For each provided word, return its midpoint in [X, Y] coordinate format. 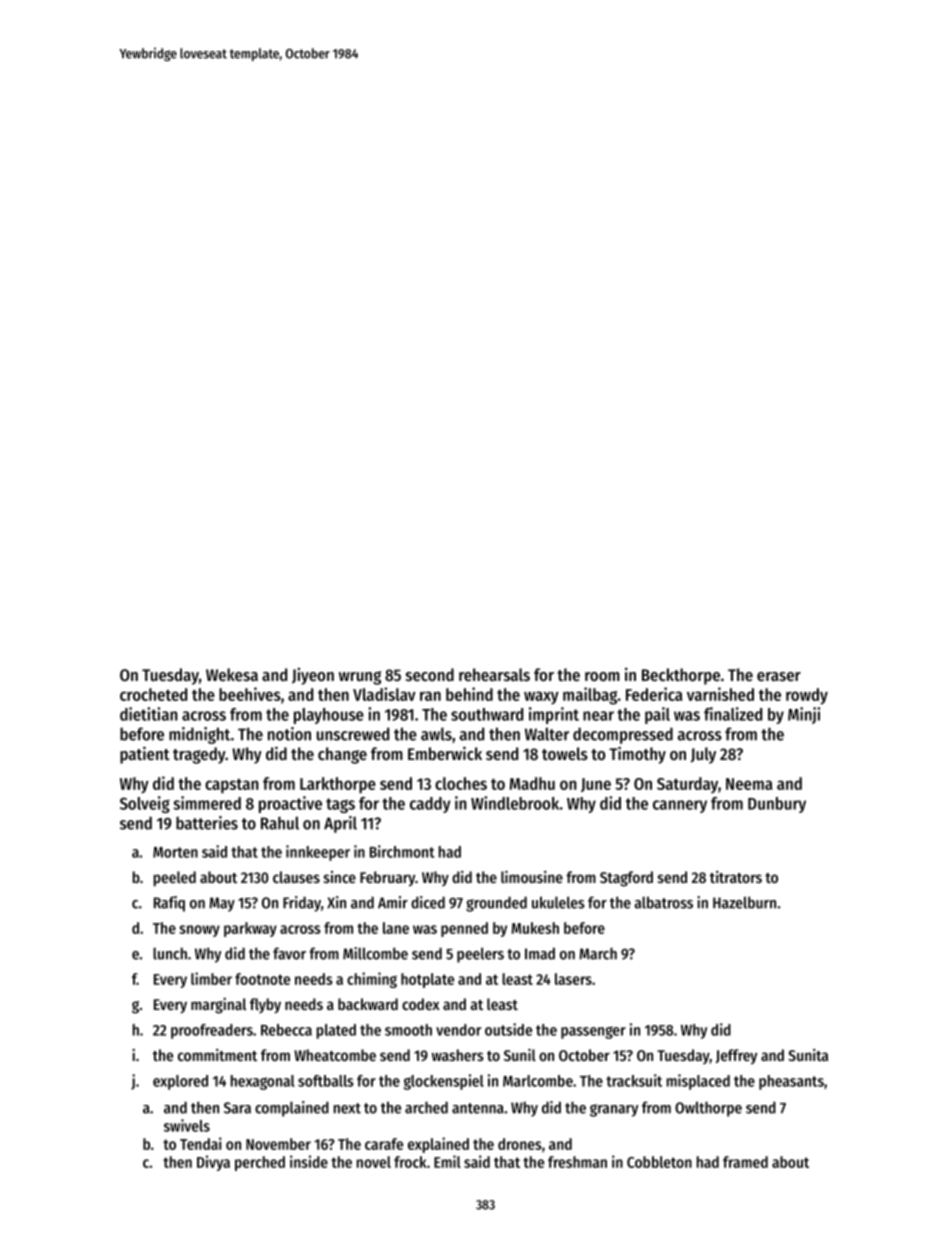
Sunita [808, 1055]
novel [374, 1162]
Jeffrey [736, 1057]
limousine [532, 877]
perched [260, 1163]
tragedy [199, 755]
